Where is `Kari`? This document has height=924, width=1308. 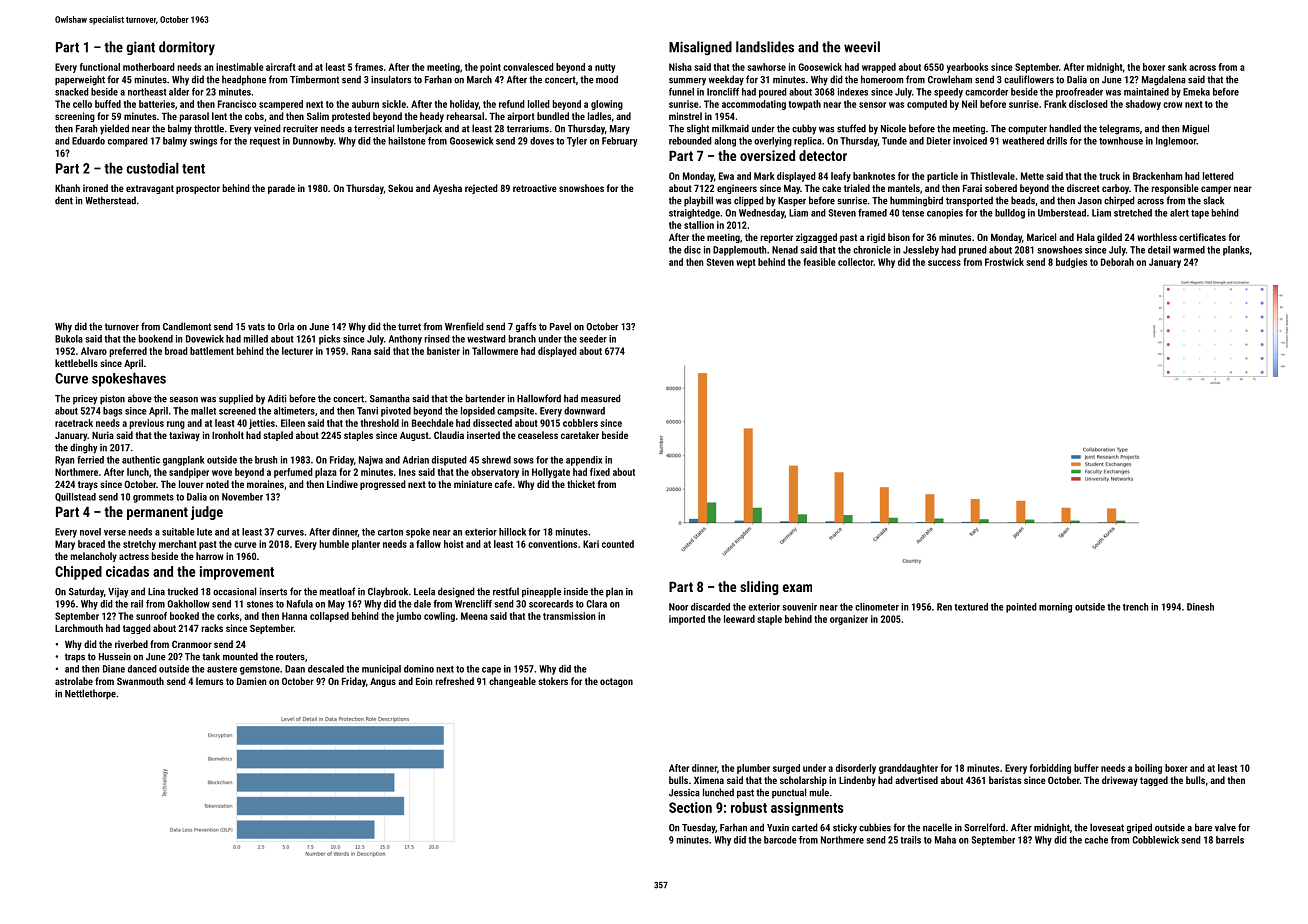 Kari is located at coordinates (591, 544).
